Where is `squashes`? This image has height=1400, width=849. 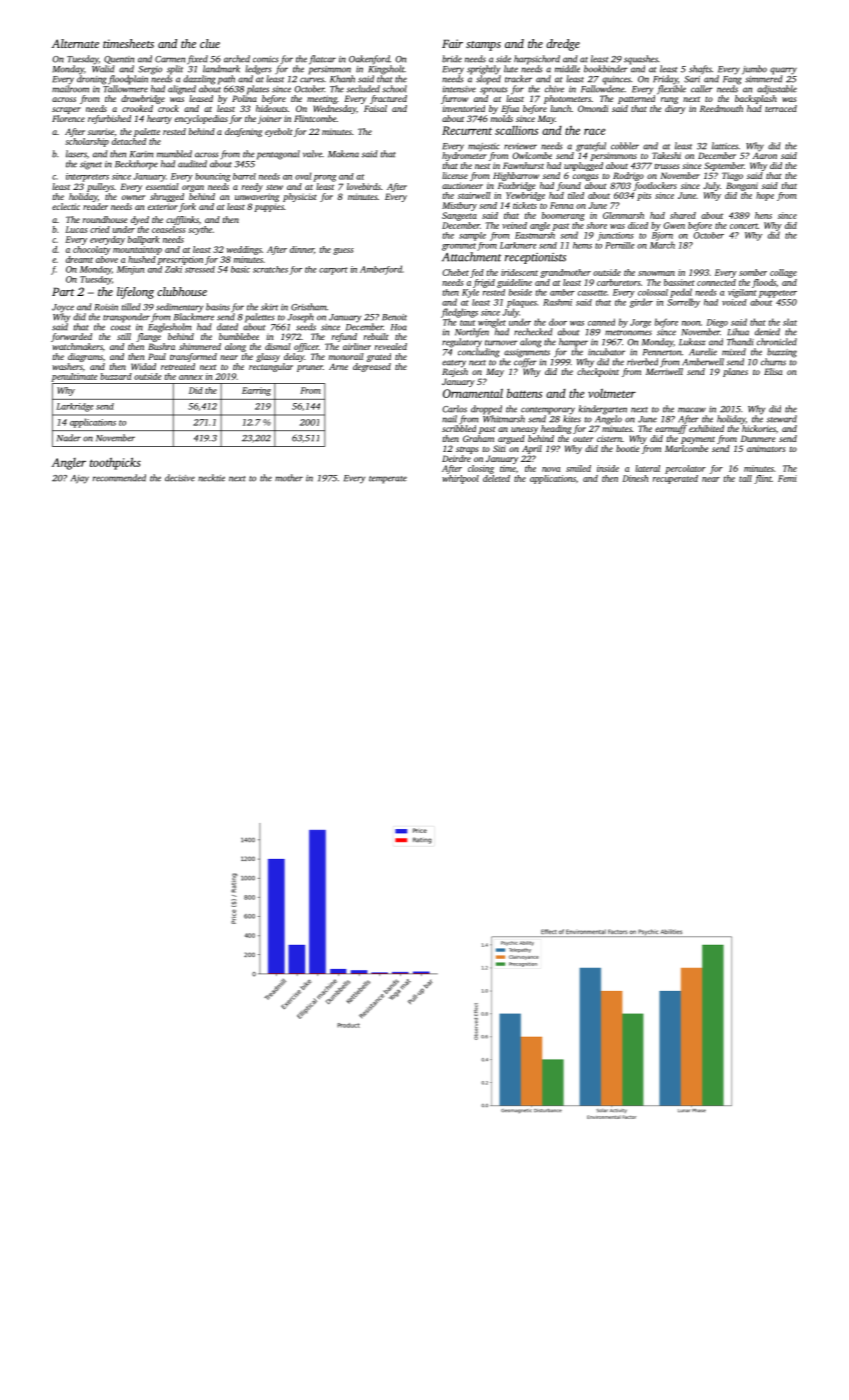 squashes is located at coordinates (641, 60).
